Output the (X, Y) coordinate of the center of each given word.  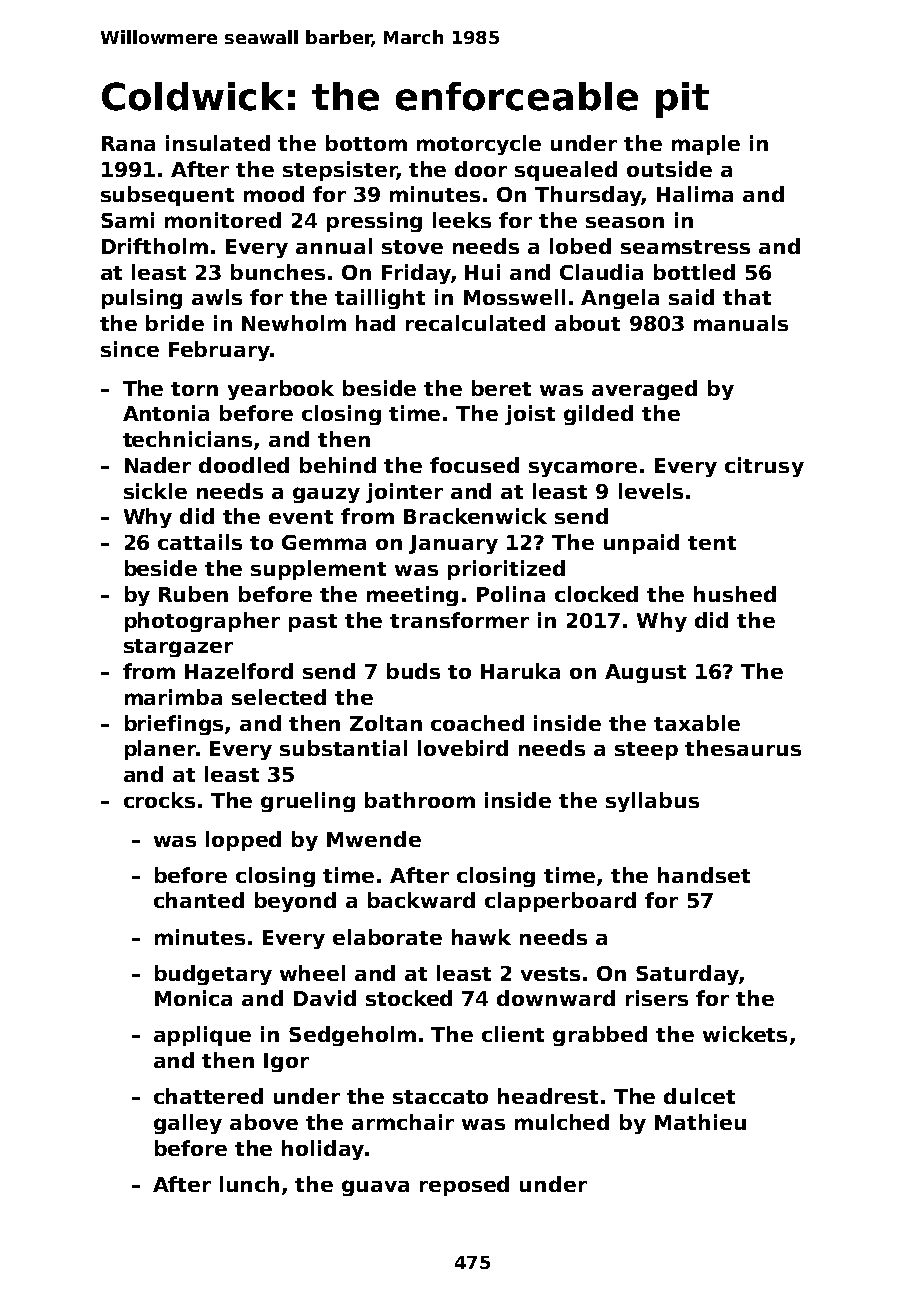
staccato (440, 1097)
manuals (741, 323)
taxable (697, 723)
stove (412, 247)
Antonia (166, 413)
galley (188, 1124)
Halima (695, 194)
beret (501, 388)
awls (217, 297)
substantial (343, 748)
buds (413, 671)
